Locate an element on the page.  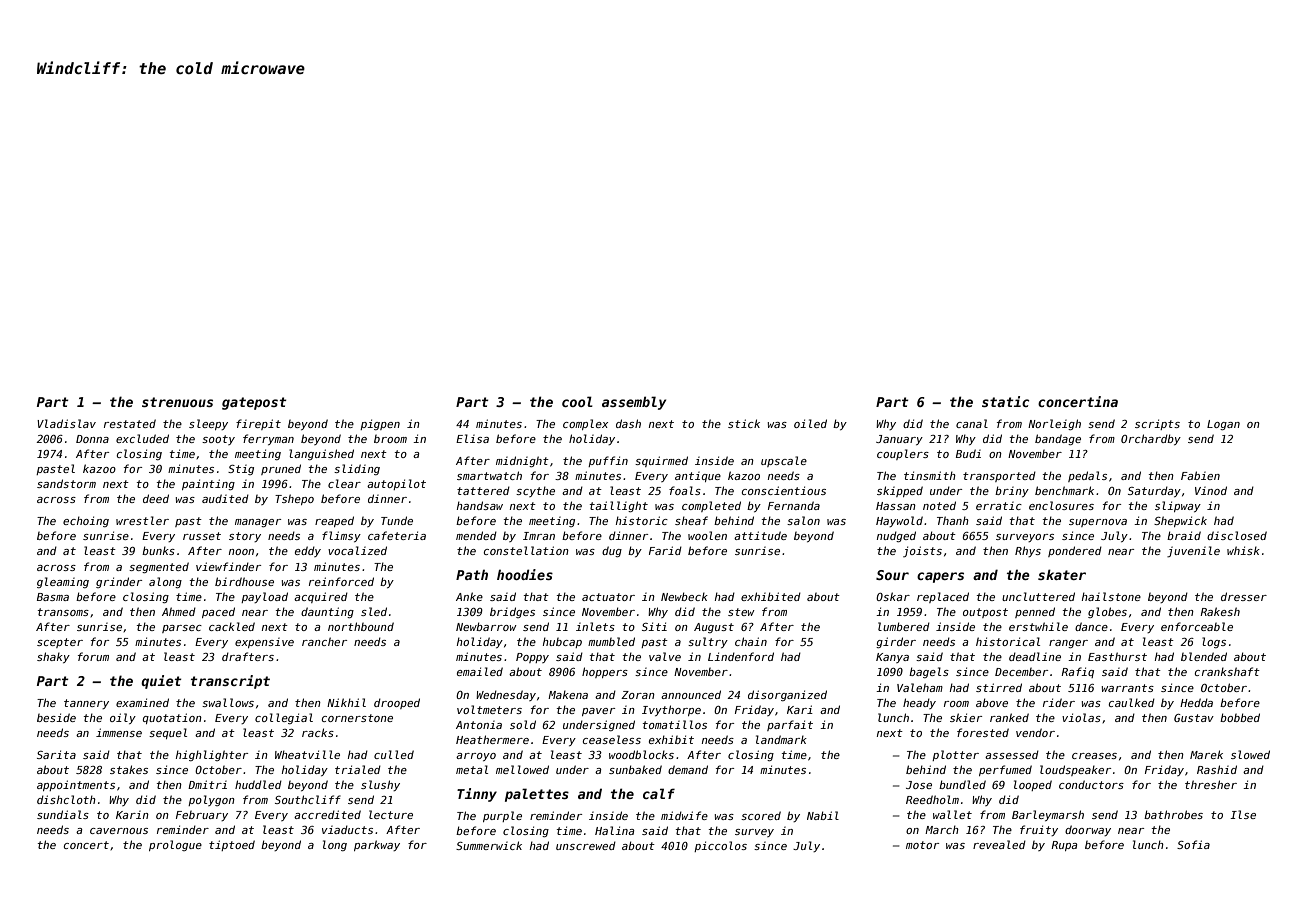
piccolos is located at coordinates (720, 846).
